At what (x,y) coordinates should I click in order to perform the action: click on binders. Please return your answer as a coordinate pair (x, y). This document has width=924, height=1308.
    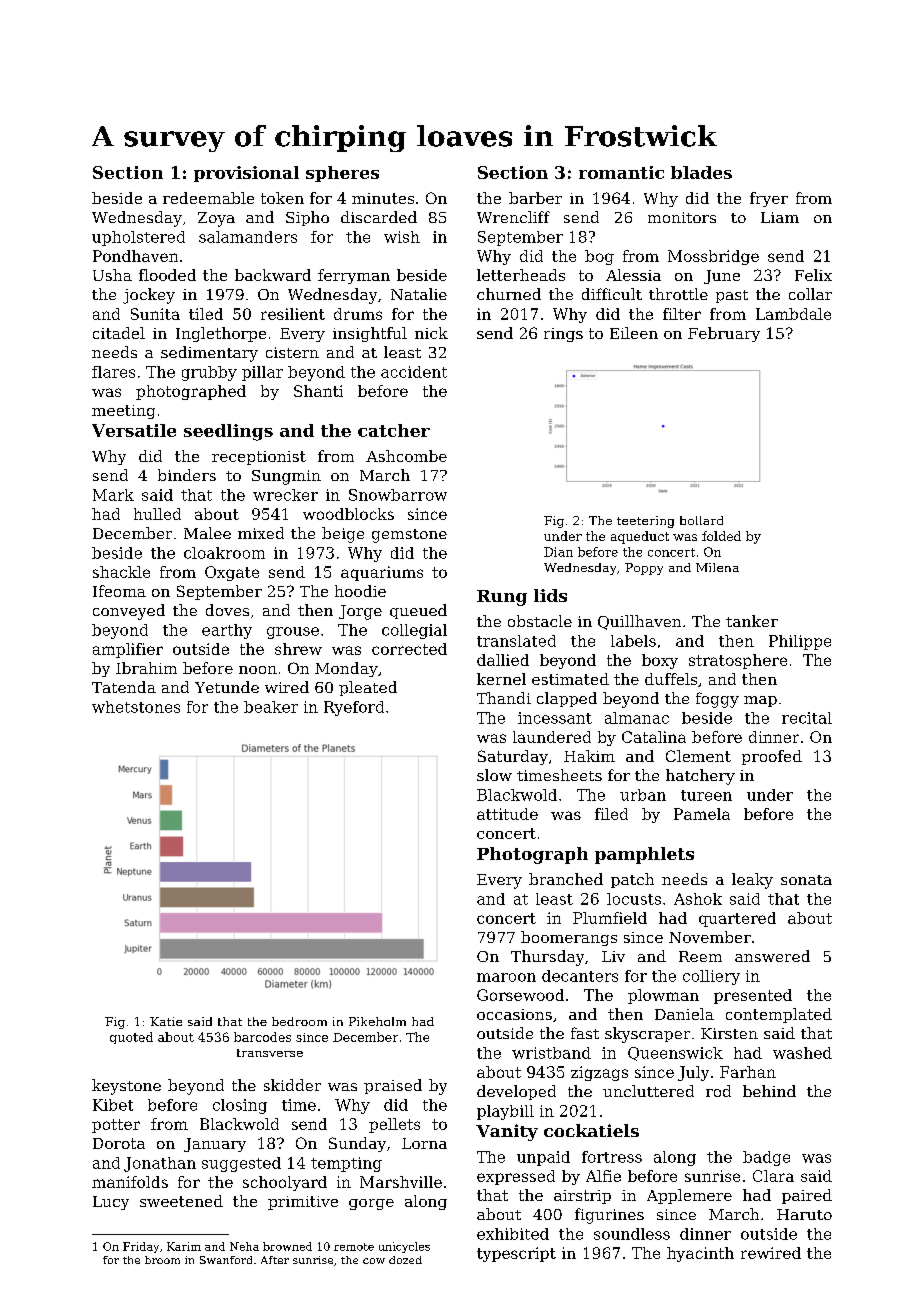
    Looking at the image, I should click on (187, 475).
